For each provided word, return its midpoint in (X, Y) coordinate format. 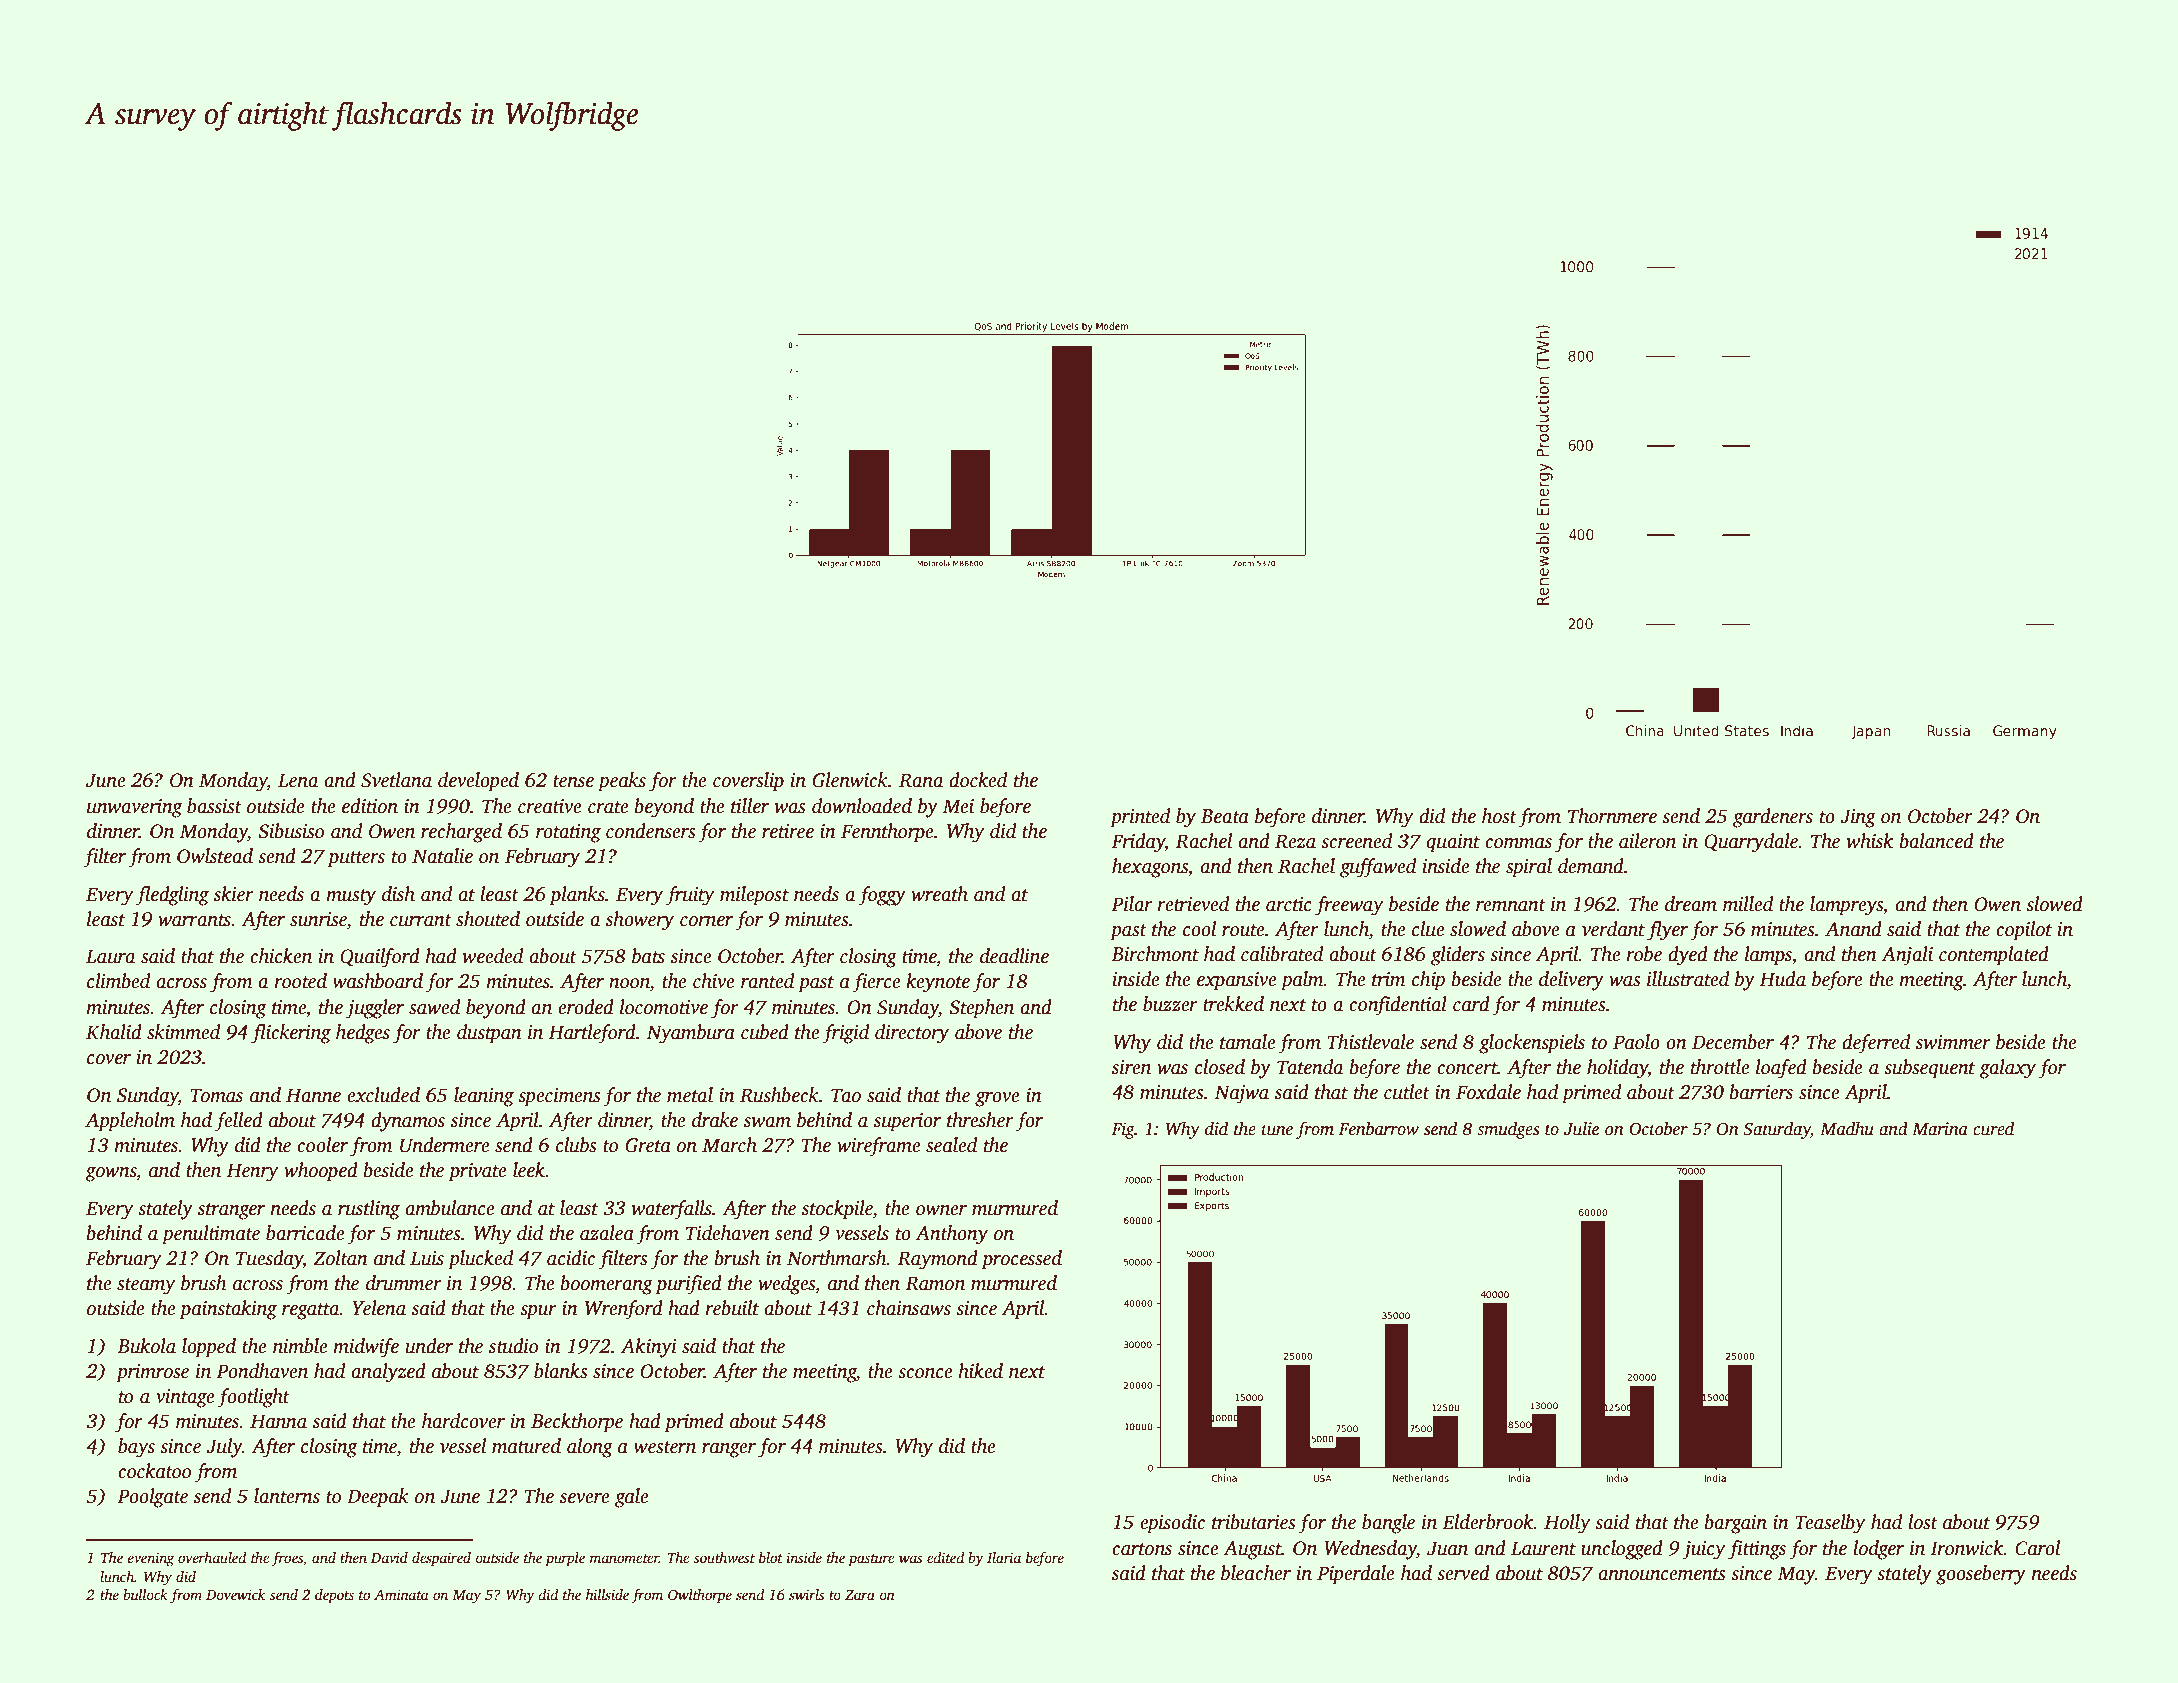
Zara (860, 1595)
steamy (146, 1286)
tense (573, 781)
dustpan (489, 1034)
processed (1021, 1260)
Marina (1940, 1129)
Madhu (1847, 1128)
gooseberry (1981, 1575)
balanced (1937, 841)
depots (334, 1596)
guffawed (1378, 868)
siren (1131, 1067)
